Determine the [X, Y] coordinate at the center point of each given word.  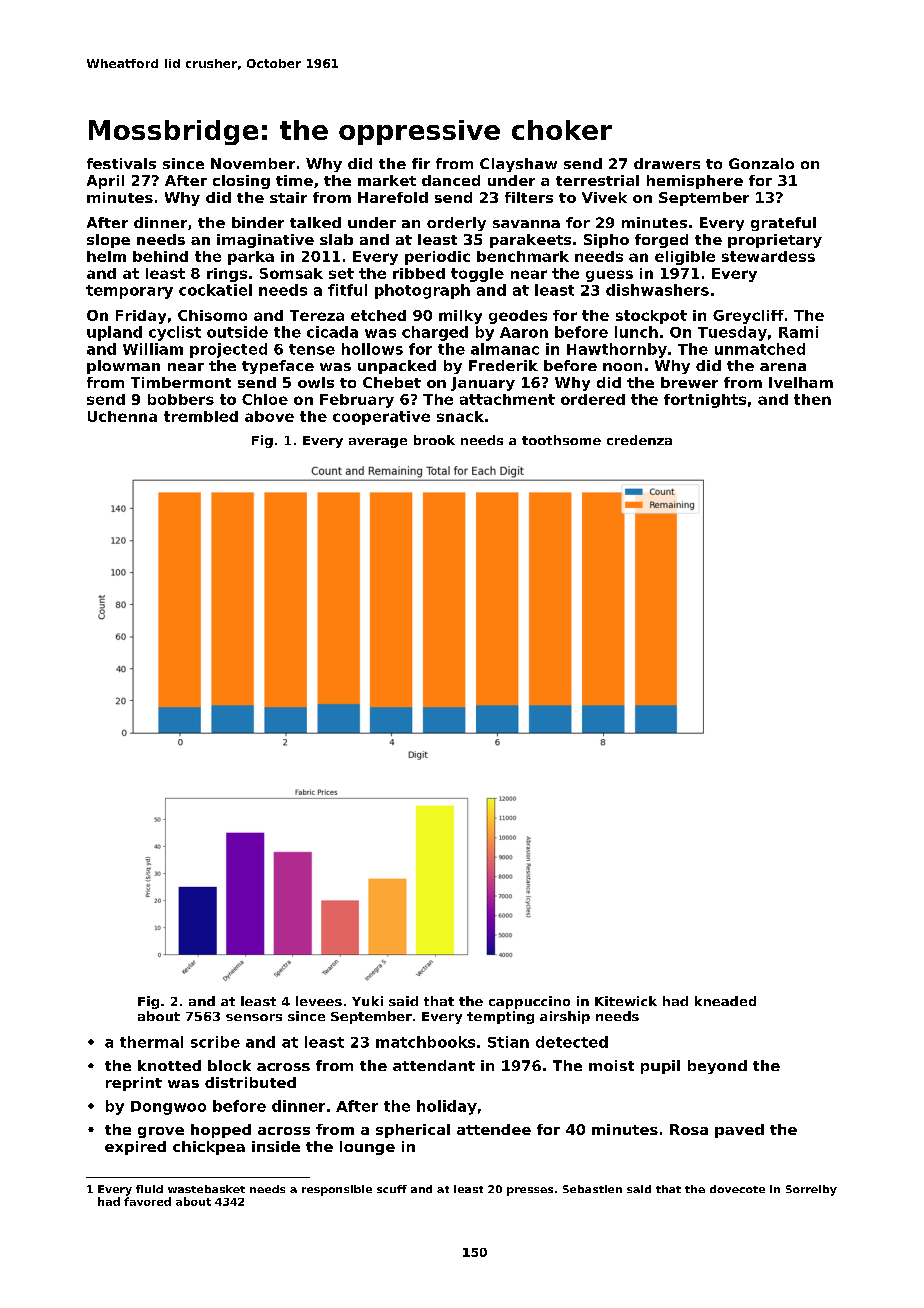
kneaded [725, 1001]
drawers [667, 163]
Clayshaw [518, 165]
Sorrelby [811, 1190]
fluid [149, 1189]
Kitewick [626, 1001]
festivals [121, 163]
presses [530, 1191]
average [378, 443]
